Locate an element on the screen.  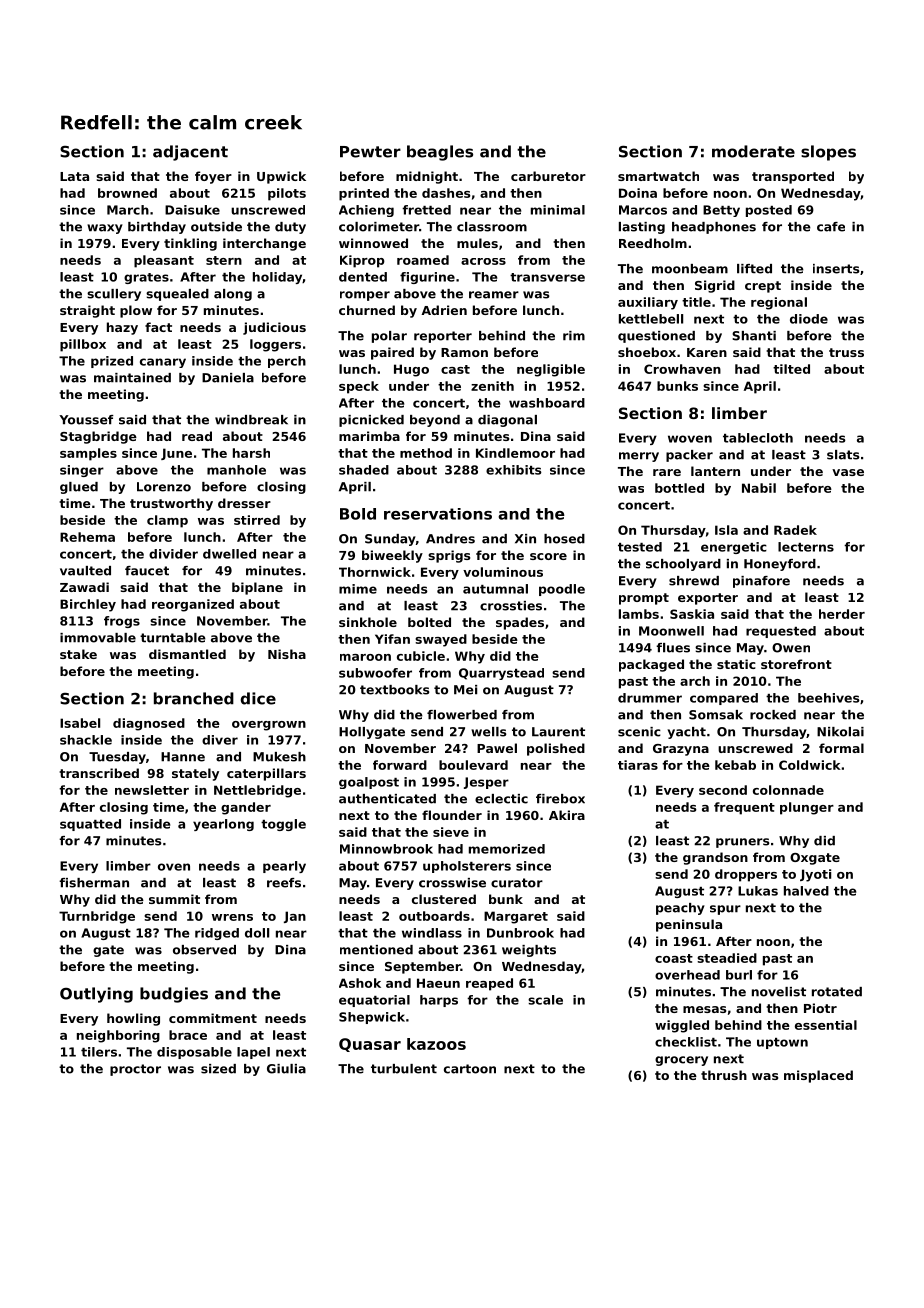
stately is located at coordinates (195, 774).
